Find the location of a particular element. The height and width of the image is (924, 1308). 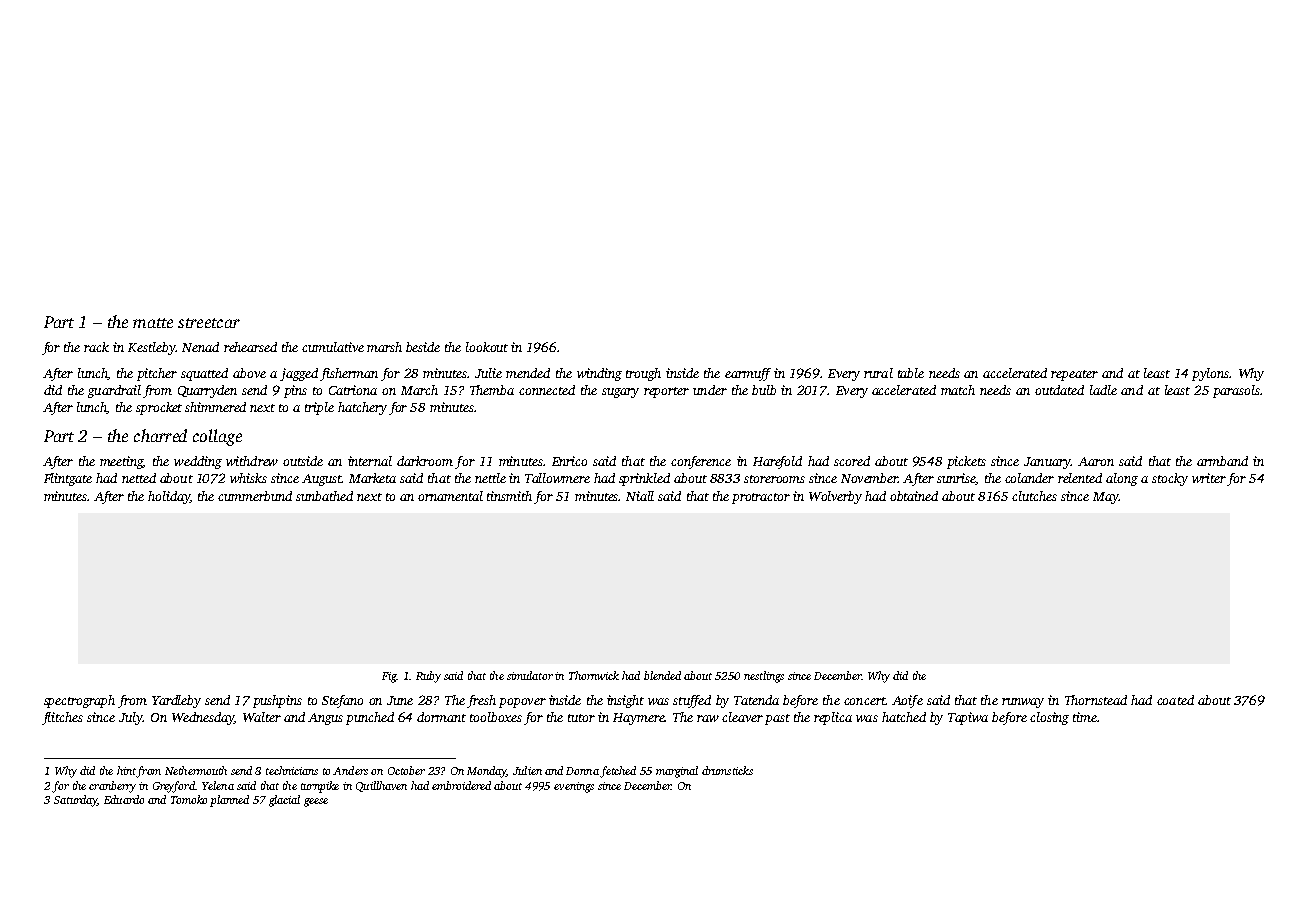

scored is located at coordinates (852, 461).
